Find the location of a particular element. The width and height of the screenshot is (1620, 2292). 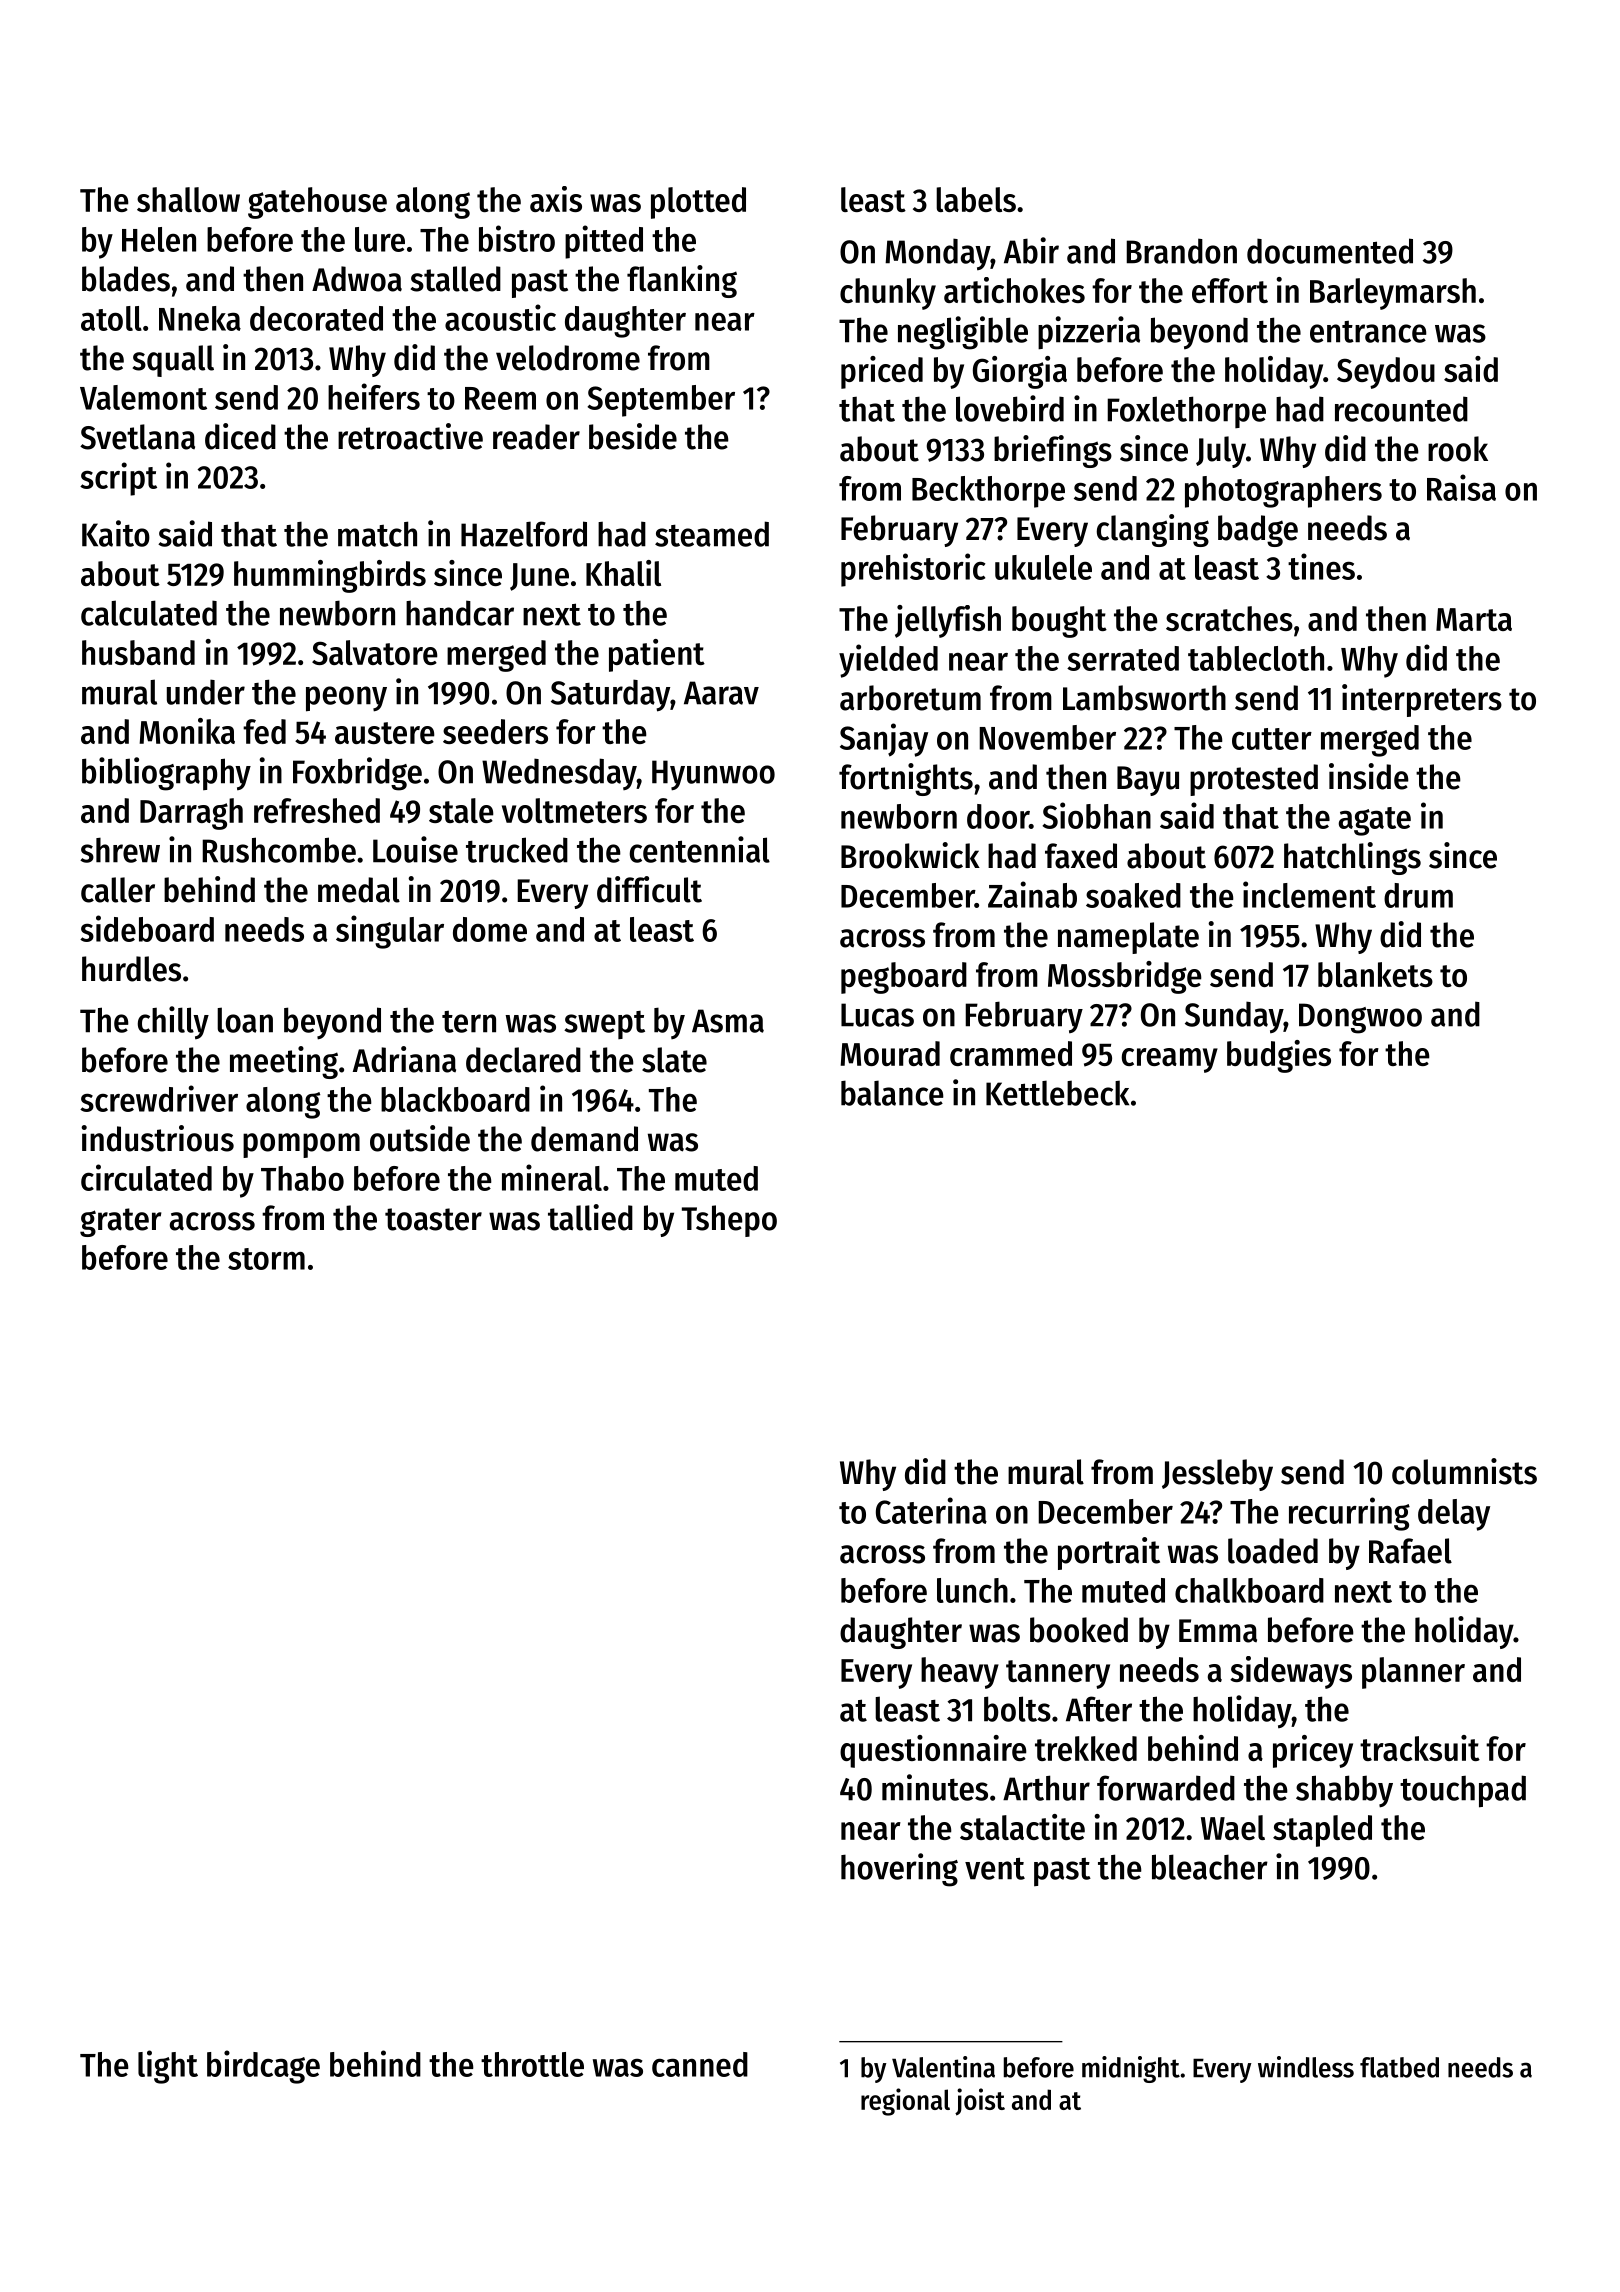

pricey is located at coordinates (1313, 1751).
